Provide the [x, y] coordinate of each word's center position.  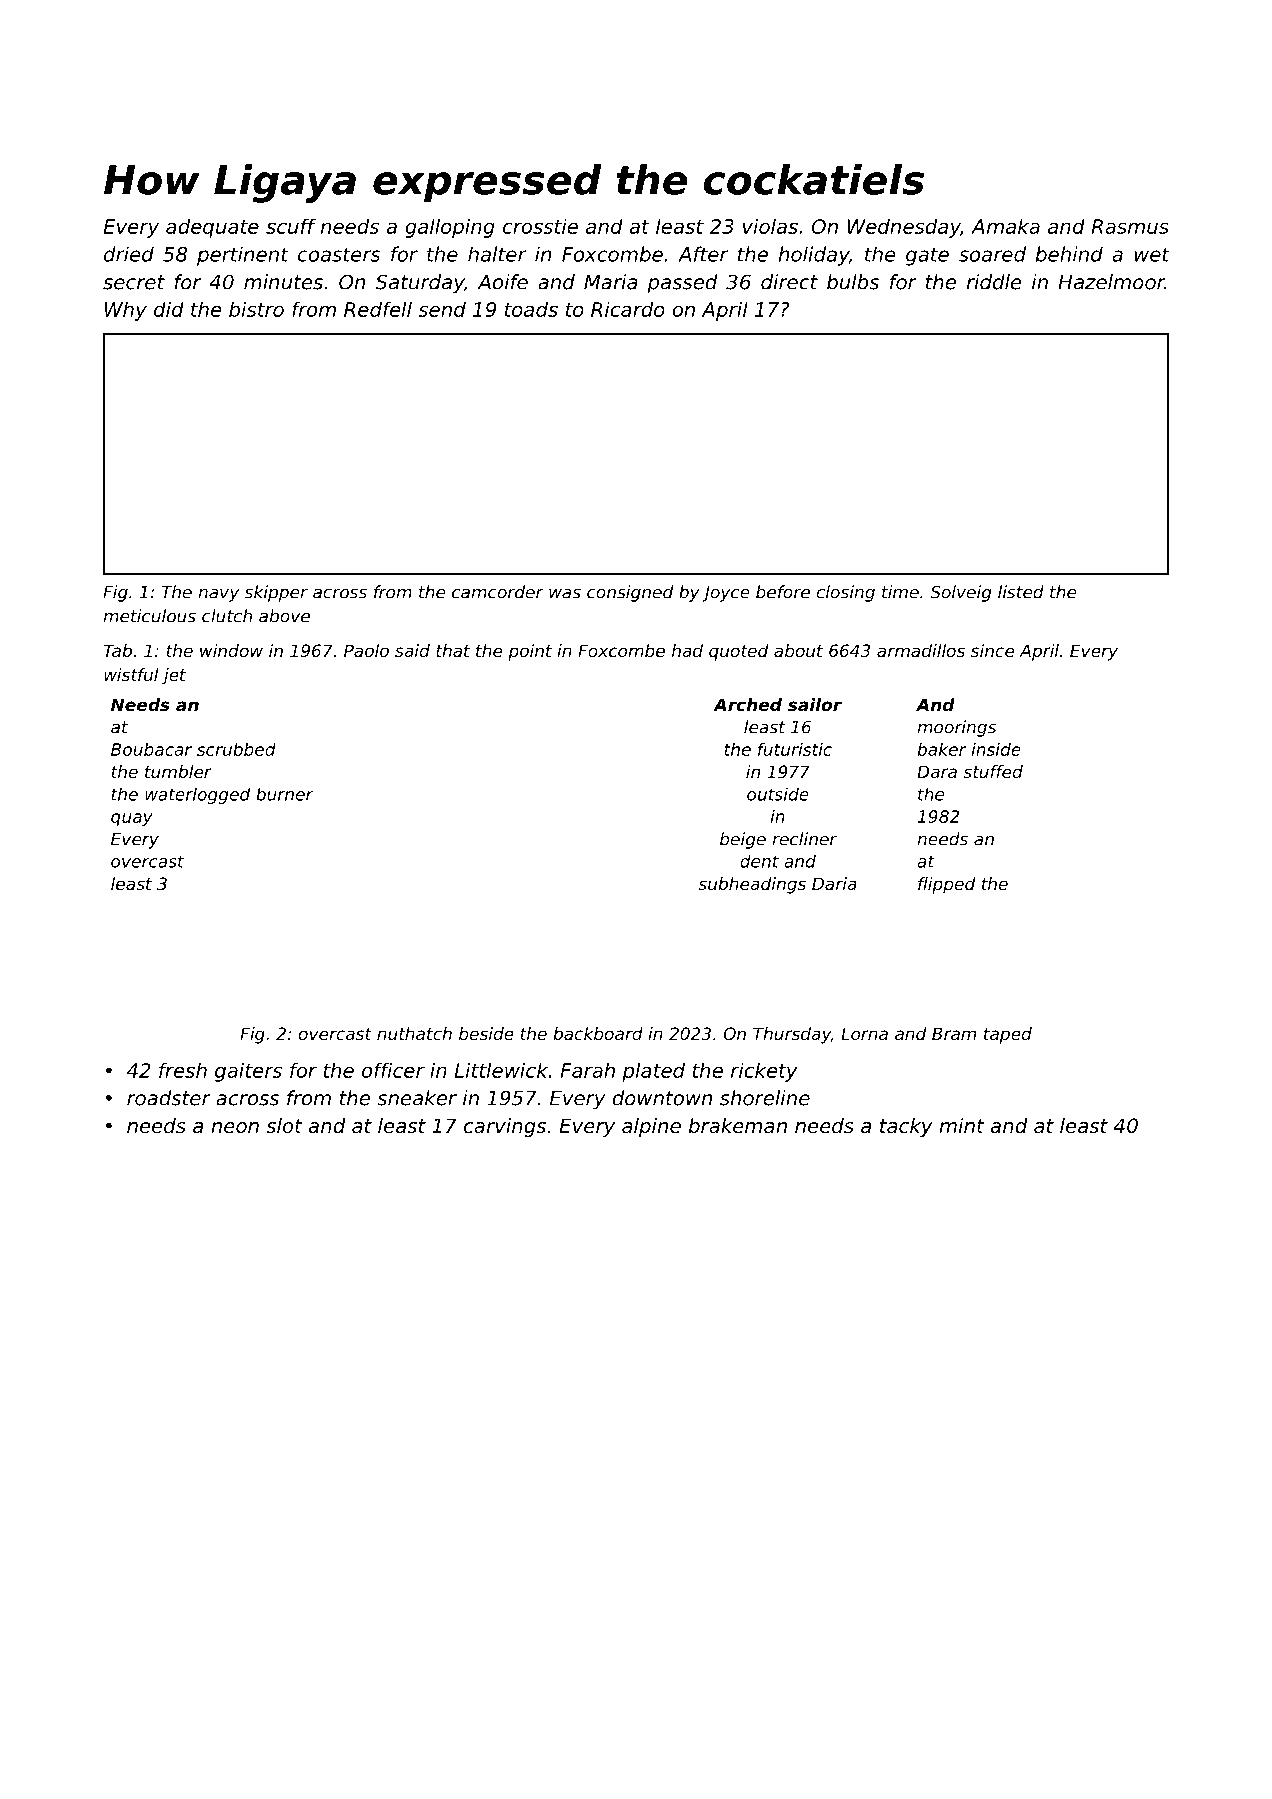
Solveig [961, 593]
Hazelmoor [1111, 282]
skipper [276, 593]
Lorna [864, 1033]
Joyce [726, 594]
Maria [610, 282]
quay [132, 820]
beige [743, 840]
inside [996, 749]
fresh [183, 1070]
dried [129, 254]
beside [486, 1033]
